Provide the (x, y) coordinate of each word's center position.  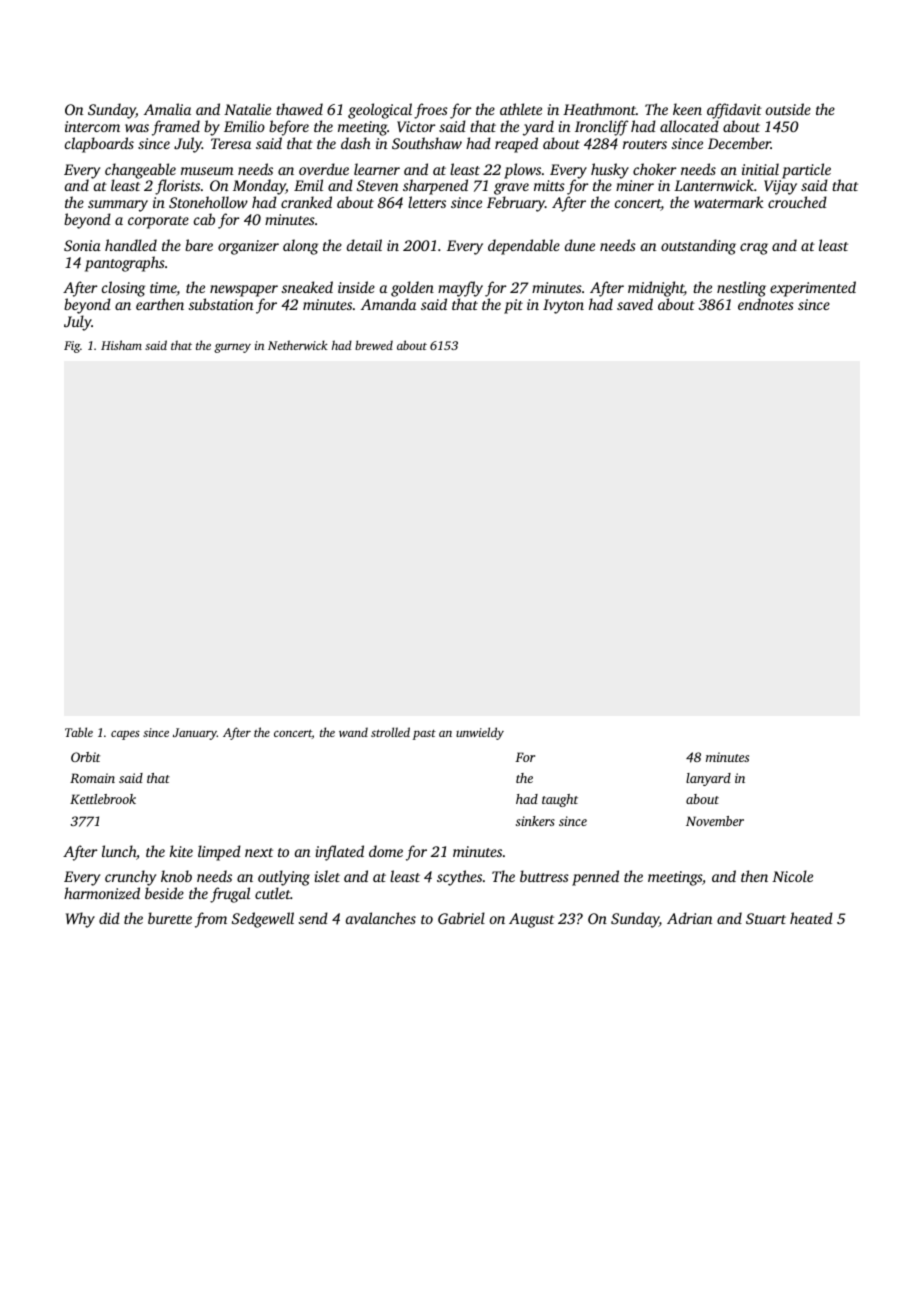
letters (427, 202)
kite (181, 851)
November (715, 821)
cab (204, 219)
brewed (374, 345)
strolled (390, 732)
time (163, 289)
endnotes (766, 304)
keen (687, 109)
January (195, 734)
